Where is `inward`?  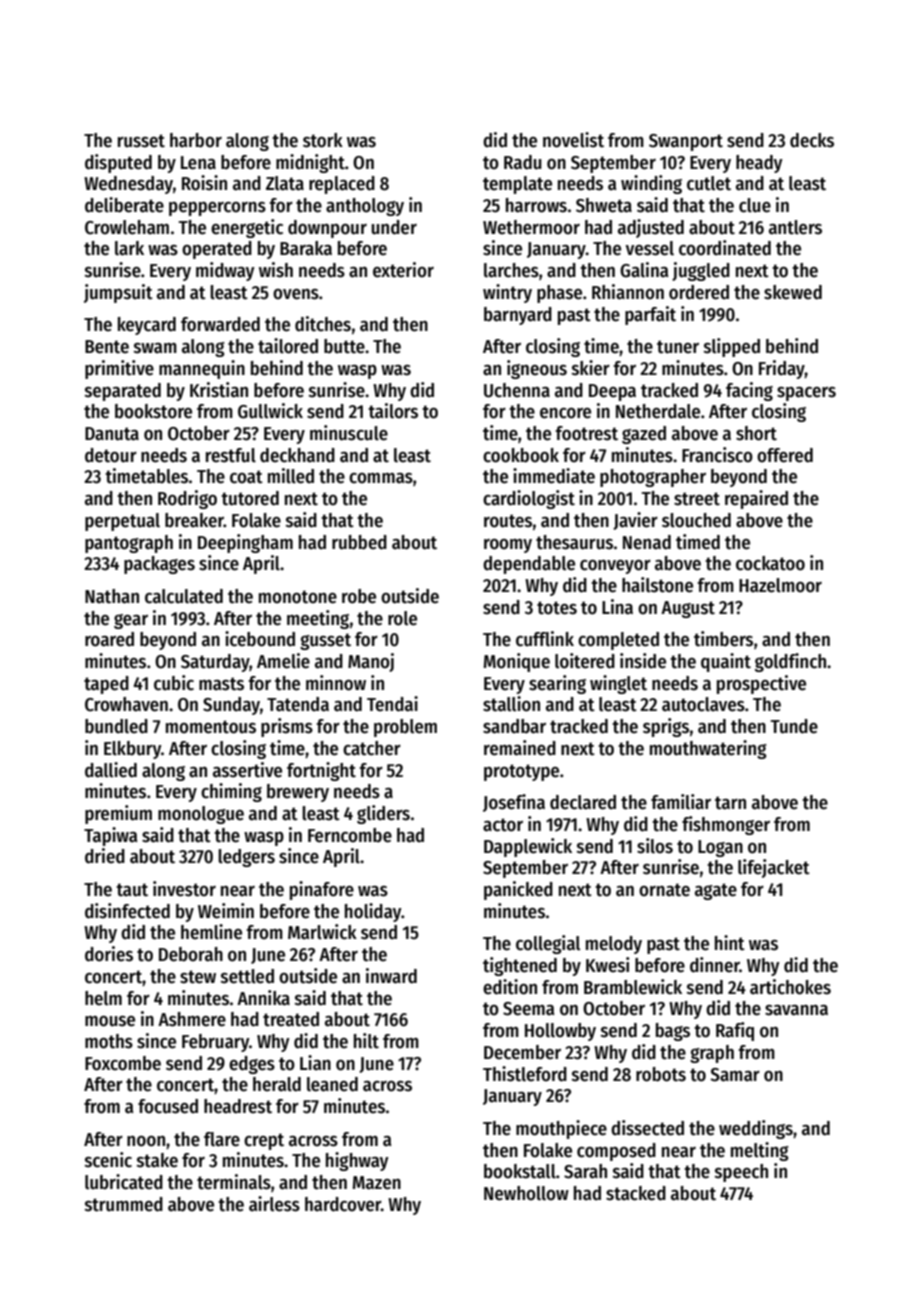 inward is located at coordinates (391, 976).
